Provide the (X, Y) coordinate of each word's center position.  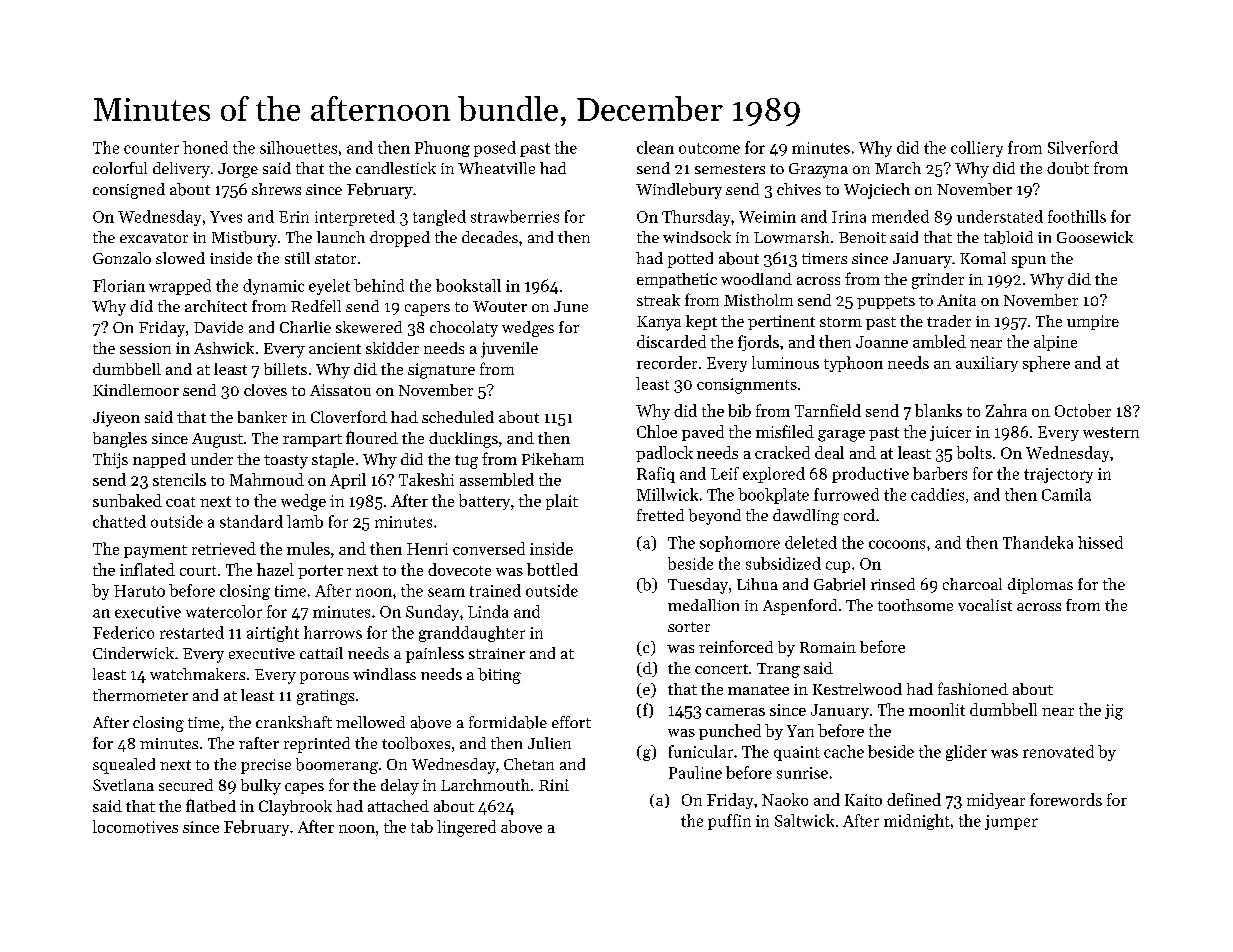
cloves (265, 390)
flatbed (211, 805)
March (898, 168)
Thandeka (1038, 542)
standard (251, 521)
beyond (715, 517)
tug (466, 462)
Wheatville (496, 168)
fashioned (973, 688)
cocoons (897, 544)
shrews (276, 189)
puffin (729, 822)
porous (324, 678)
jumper (1011, 822)
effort (571, 722)
